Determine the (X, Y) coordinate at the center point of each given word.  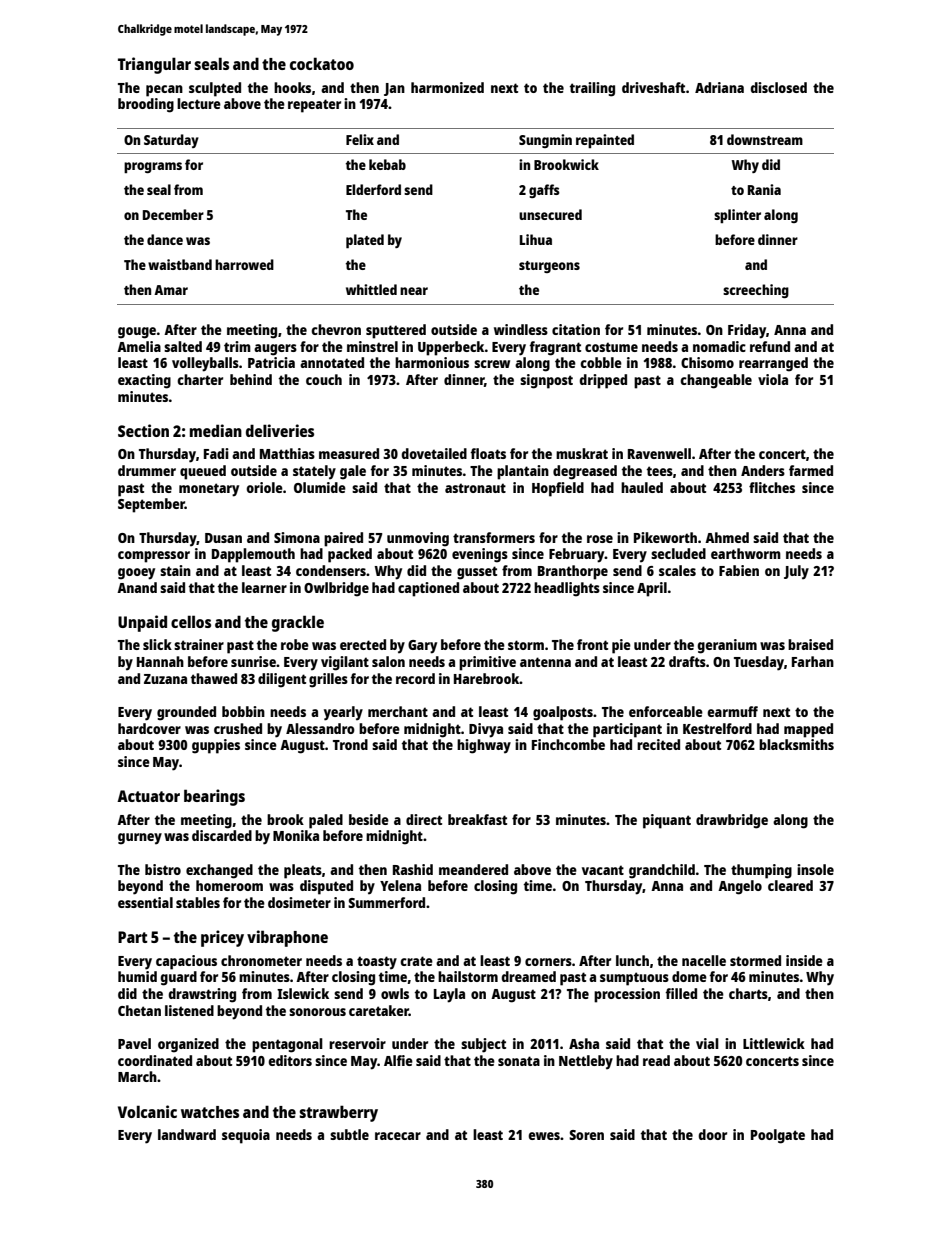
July (796, 572)
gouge (137, 333)
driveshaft (653, 87)
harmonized (447, 87)
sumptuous (634, 979)
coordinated (155, 1060)
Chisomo (707, 362)
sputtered (396, 331)
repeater (314, 106)
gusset (477, 573)
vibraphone (287, 938)
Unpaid (142, 623)
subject (483, 1045)
